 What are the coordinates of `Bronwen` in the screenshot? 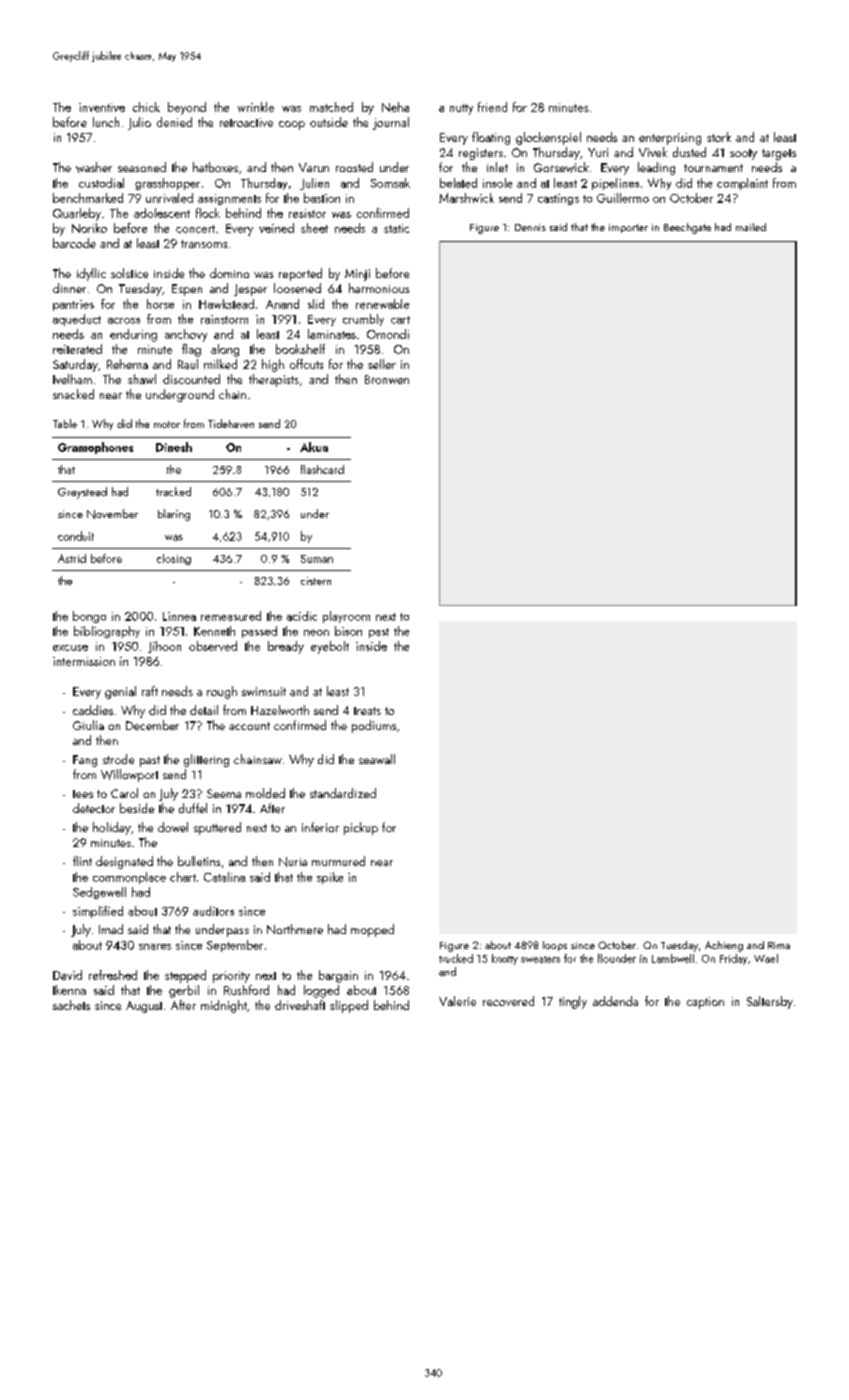 It's located at (387, 379).
